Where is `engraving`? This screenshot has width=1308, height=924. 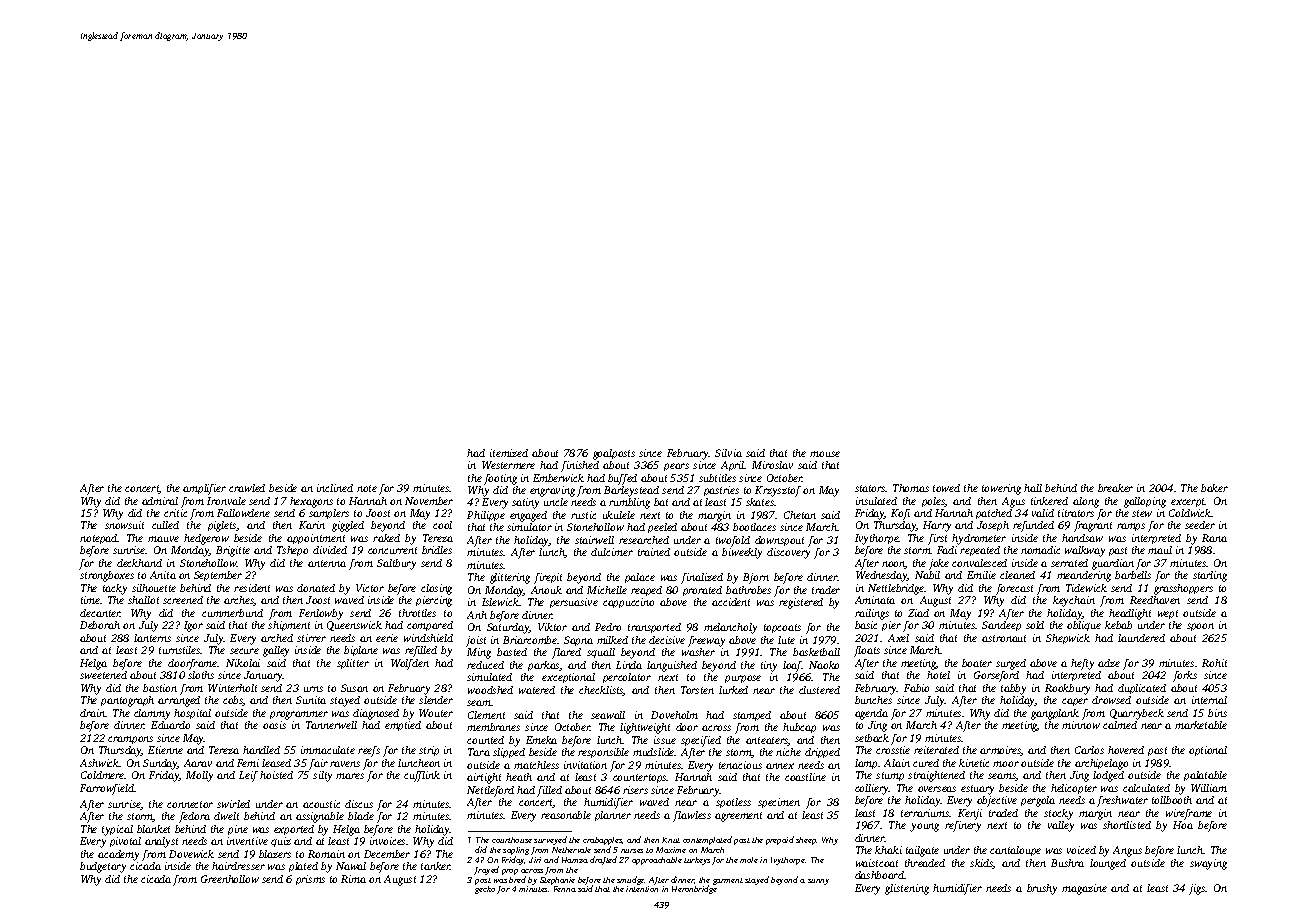 engraving is located at coordinates (552, 491).
